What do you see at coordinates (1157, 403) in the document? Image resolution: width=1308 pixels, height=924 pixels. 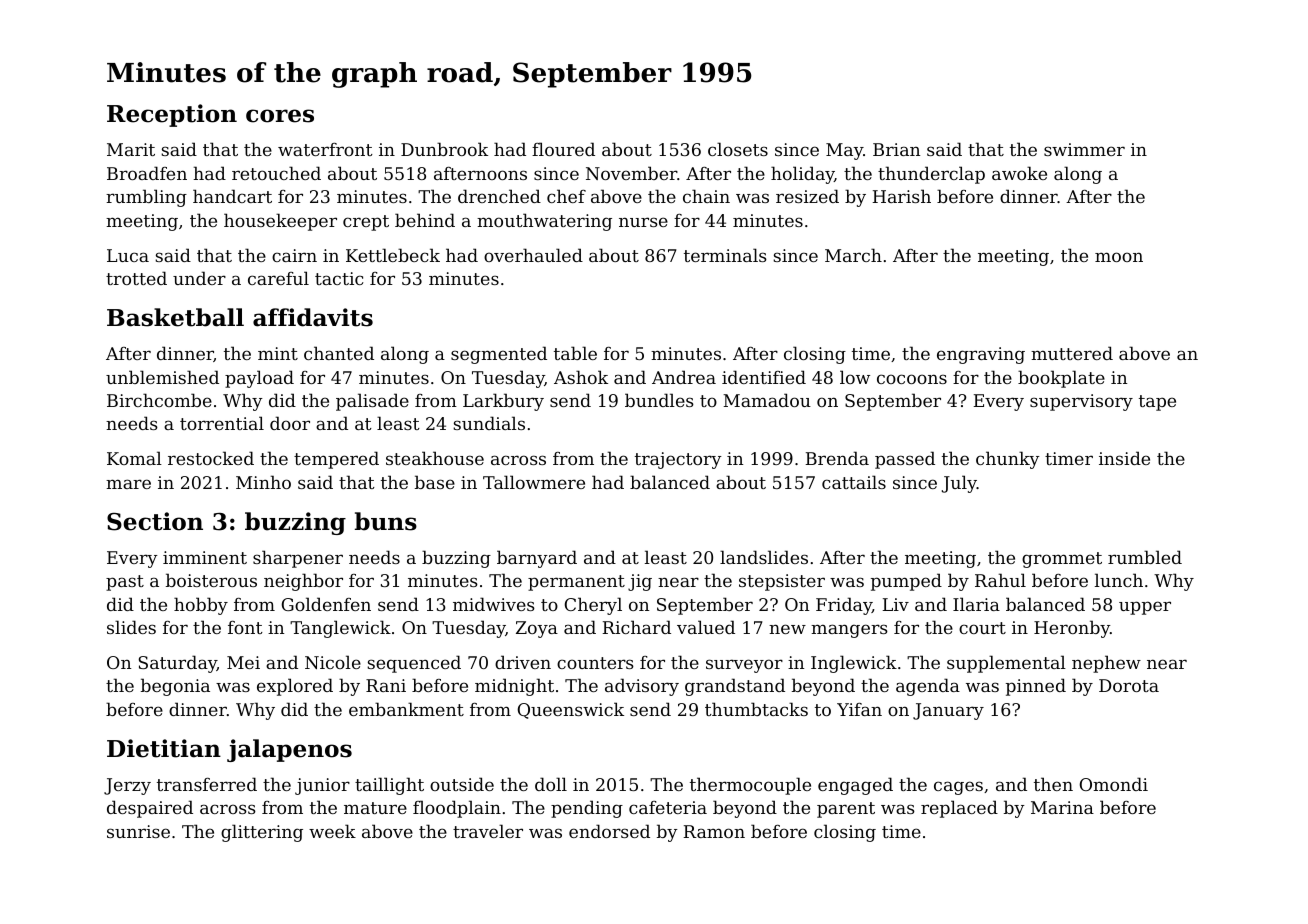 I see `tape` at bounding box center [1157, 403].
